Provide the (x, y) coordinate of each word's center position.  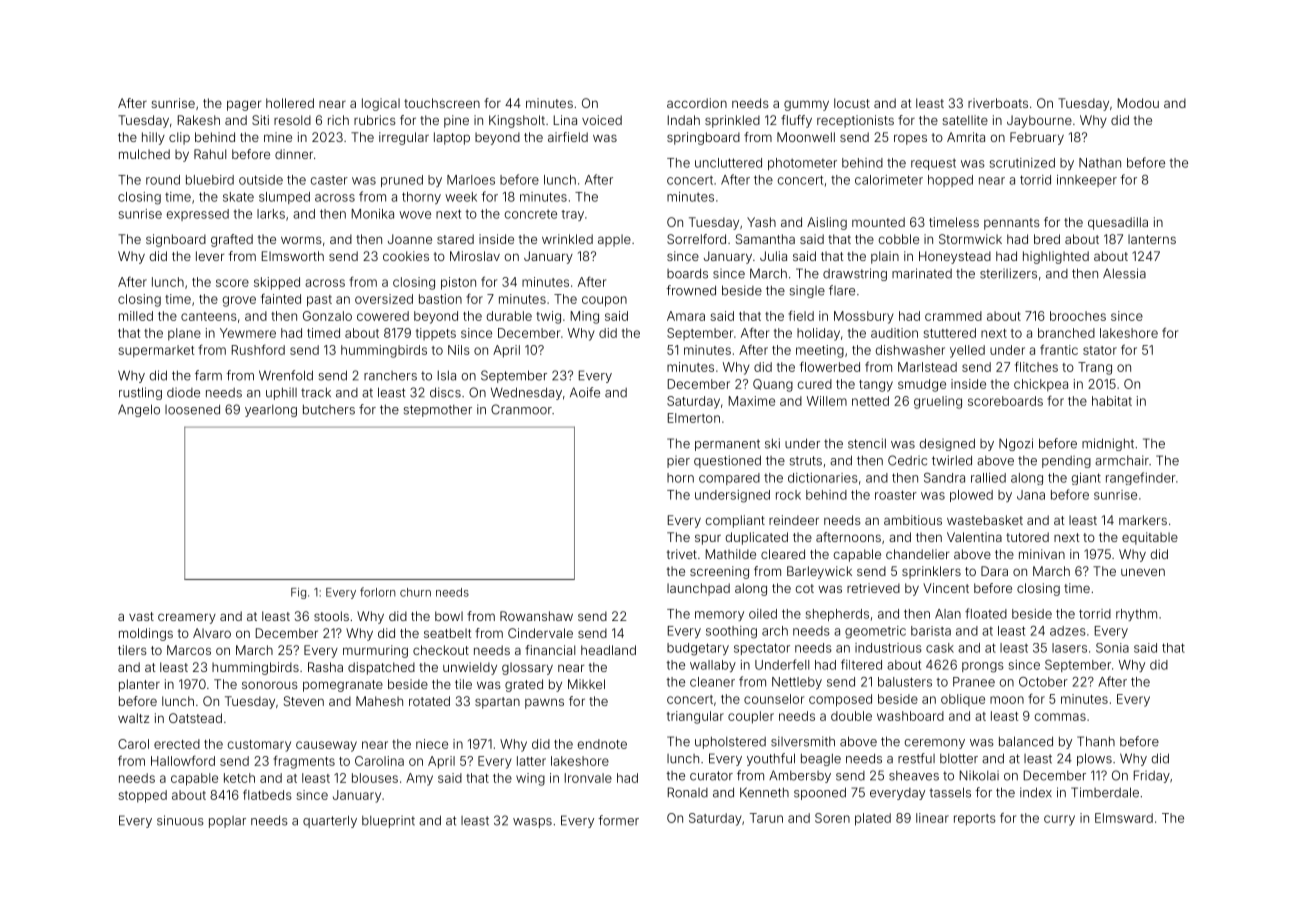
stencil (867, 443)
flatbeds (267, 795)
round (163, 180)
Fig (298, 593)
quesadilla (1118, 223)
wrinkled (567, 239)
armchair (1122, 460)
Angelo (139, 410)
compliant (735, 521)
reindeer (794, 520)
